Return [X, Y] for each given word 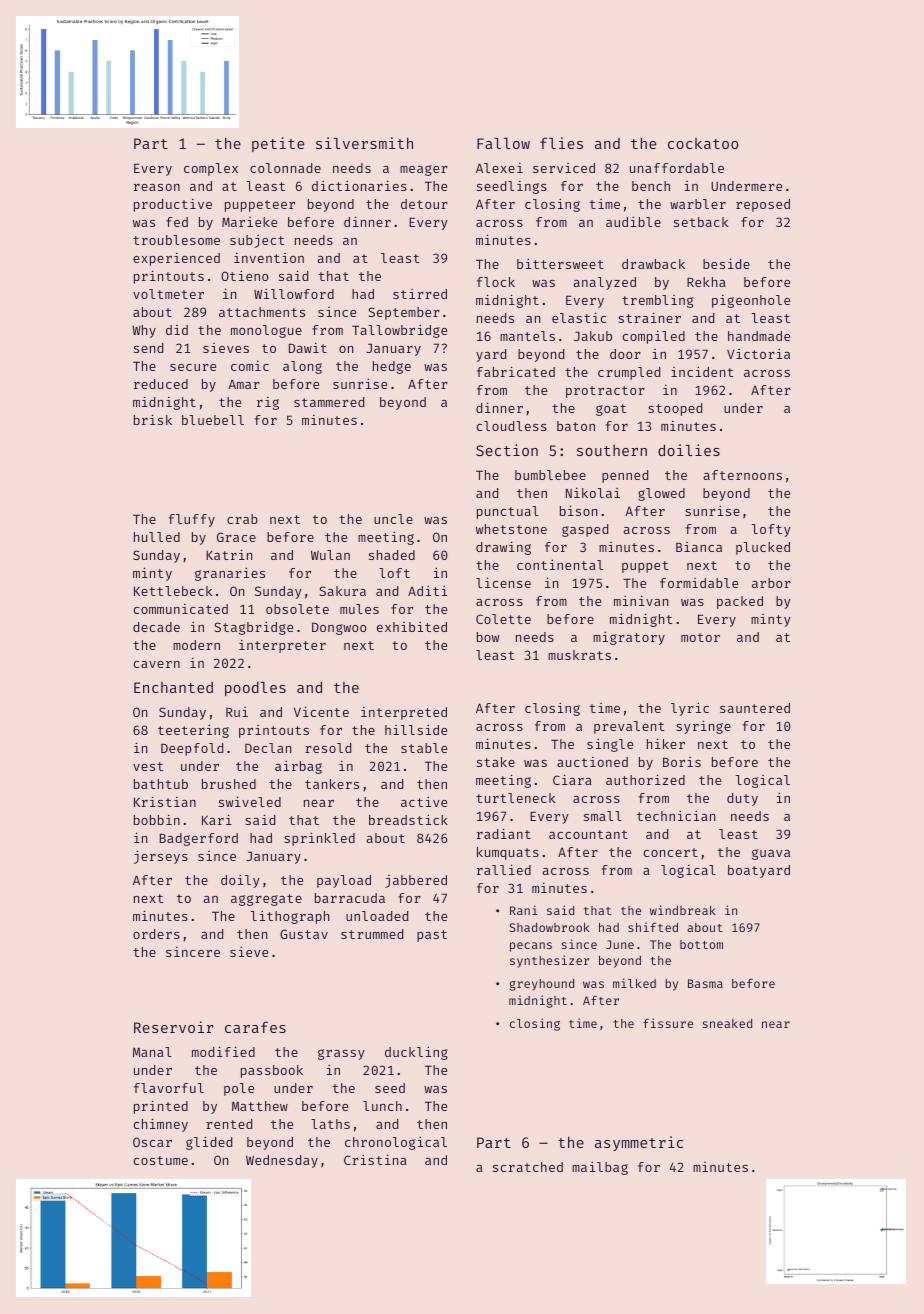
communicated [180, 608]
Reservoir [174, 1027]
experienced [176, 259]
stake [496, 762]
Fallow [503, 143]
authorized [645, 779]
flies [561, 143]
